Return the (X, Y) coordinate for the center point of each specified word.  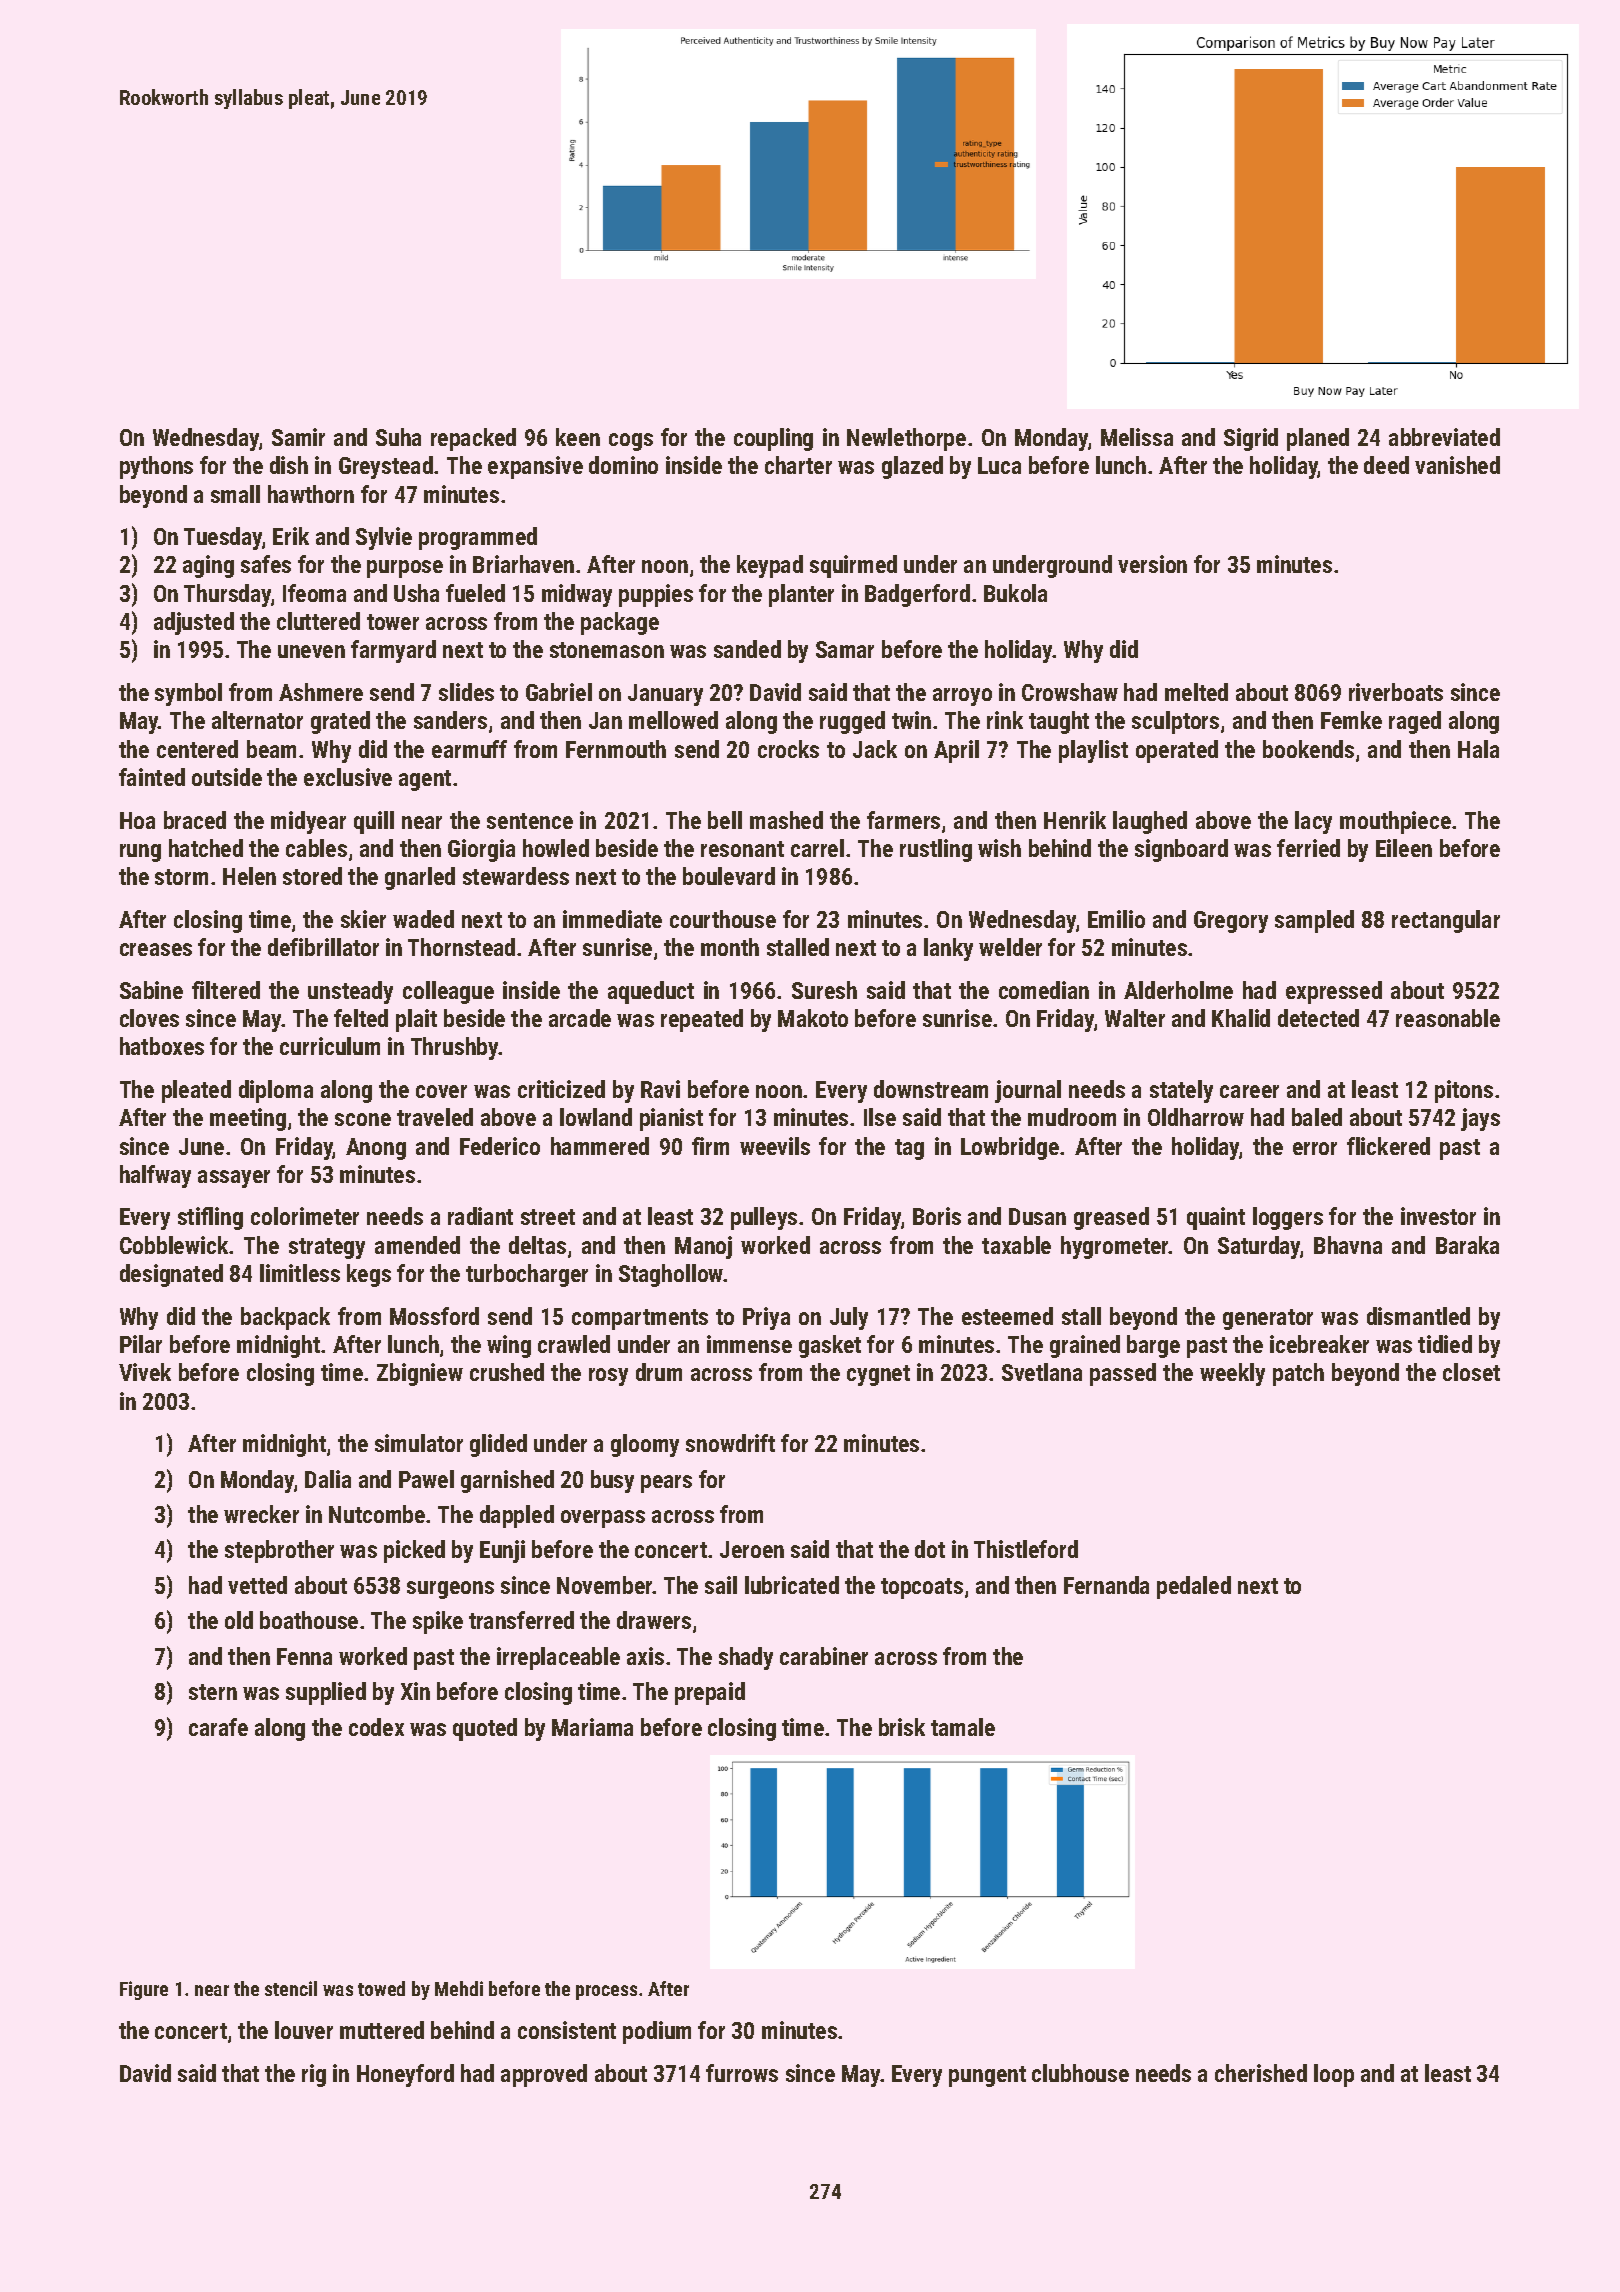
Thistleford (1026, 1549)
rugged (852, 722)
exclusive (348, 777)
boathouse (309, 1620)
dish (289, 465)
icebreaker (1319, 1344)
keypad (770, 566)
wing (509, 1346)
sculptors (1175, 722)
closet (1471, 1372)
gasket (830, 1346)
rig (314, 2075)
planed (1318, 439)
